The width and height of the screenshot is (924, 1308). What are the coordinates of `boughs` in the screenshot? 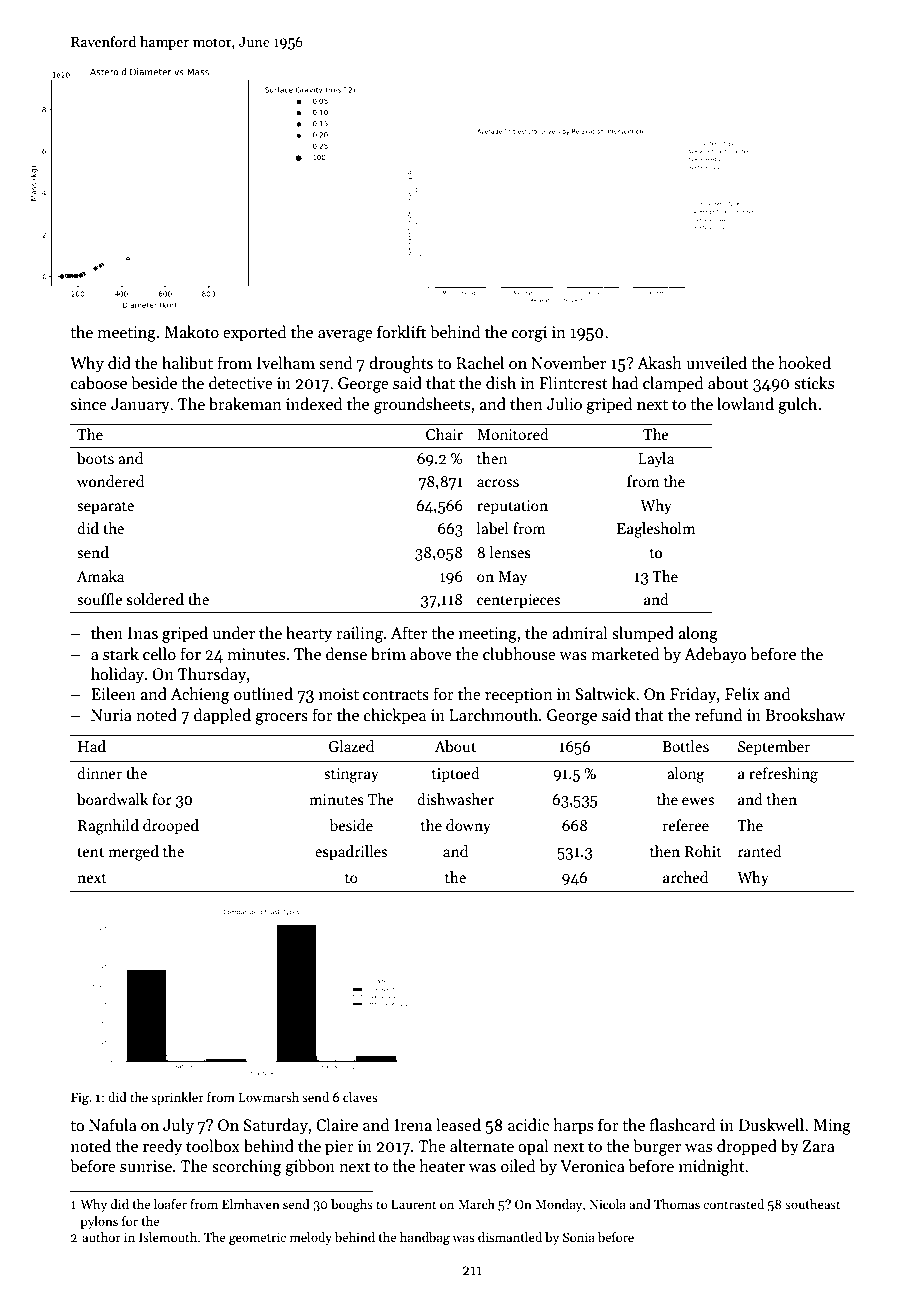 It's located at (352, 1205).
